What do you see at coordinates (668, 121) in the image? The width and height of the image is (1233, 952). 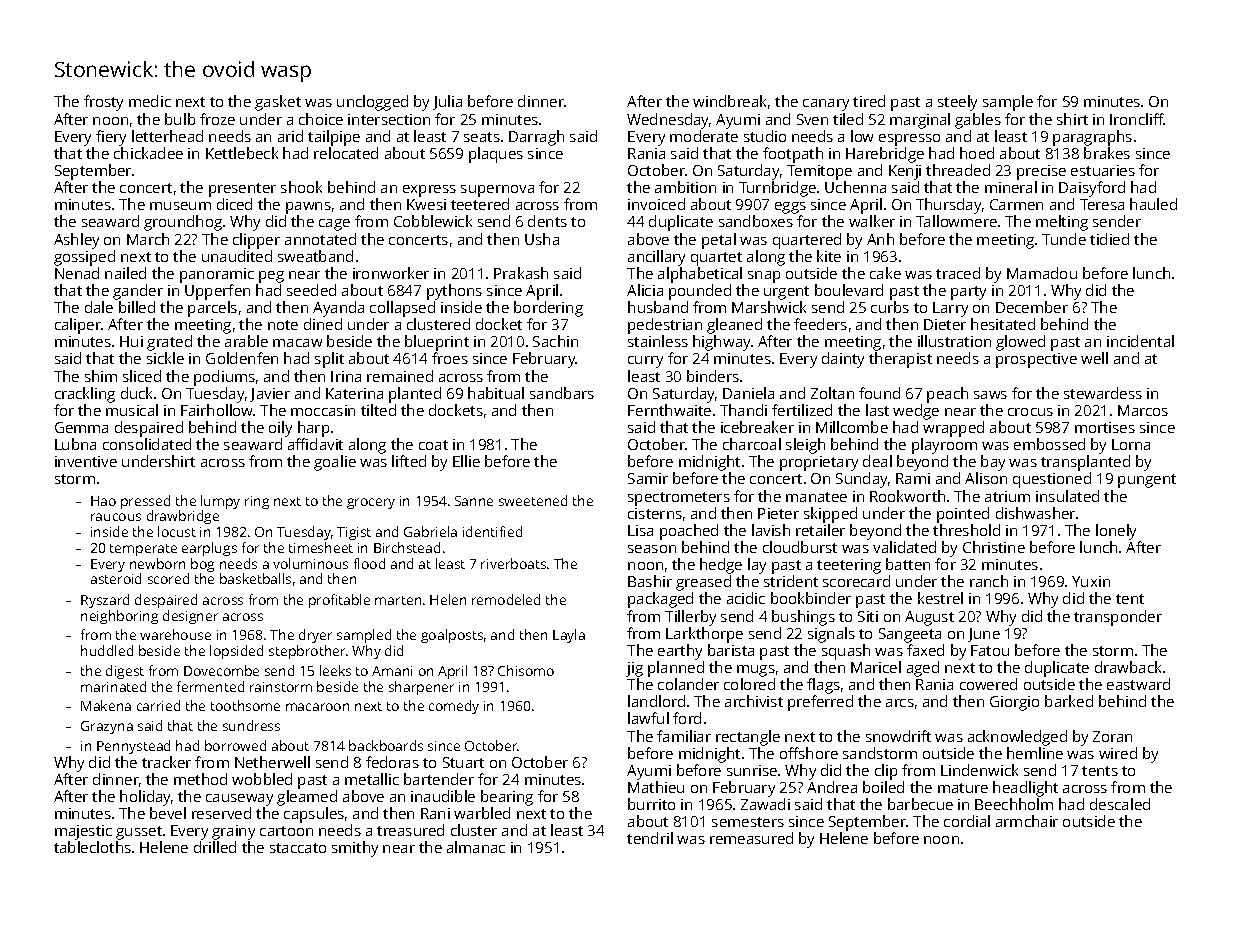 I see `Wednesday` at bounding box center [668, 121].
